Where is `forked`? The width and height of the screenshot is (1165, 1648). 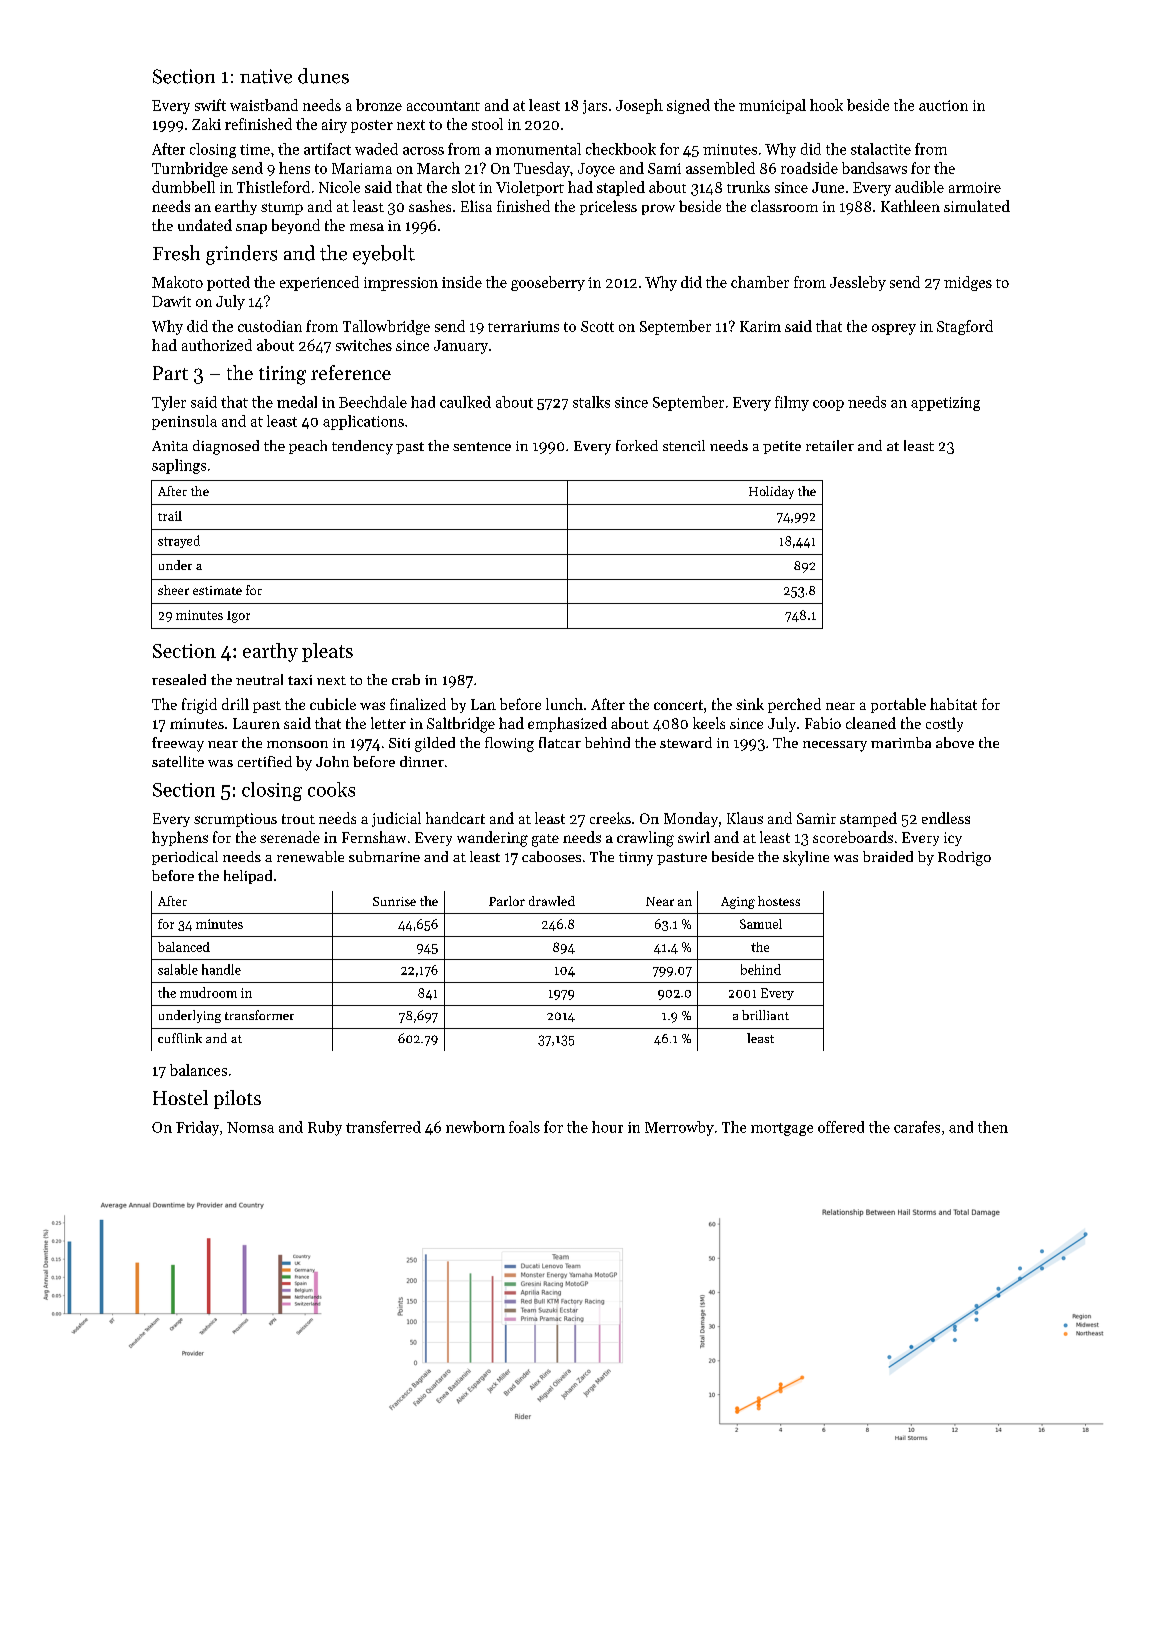
forked is located at coordinates (637, 445).
